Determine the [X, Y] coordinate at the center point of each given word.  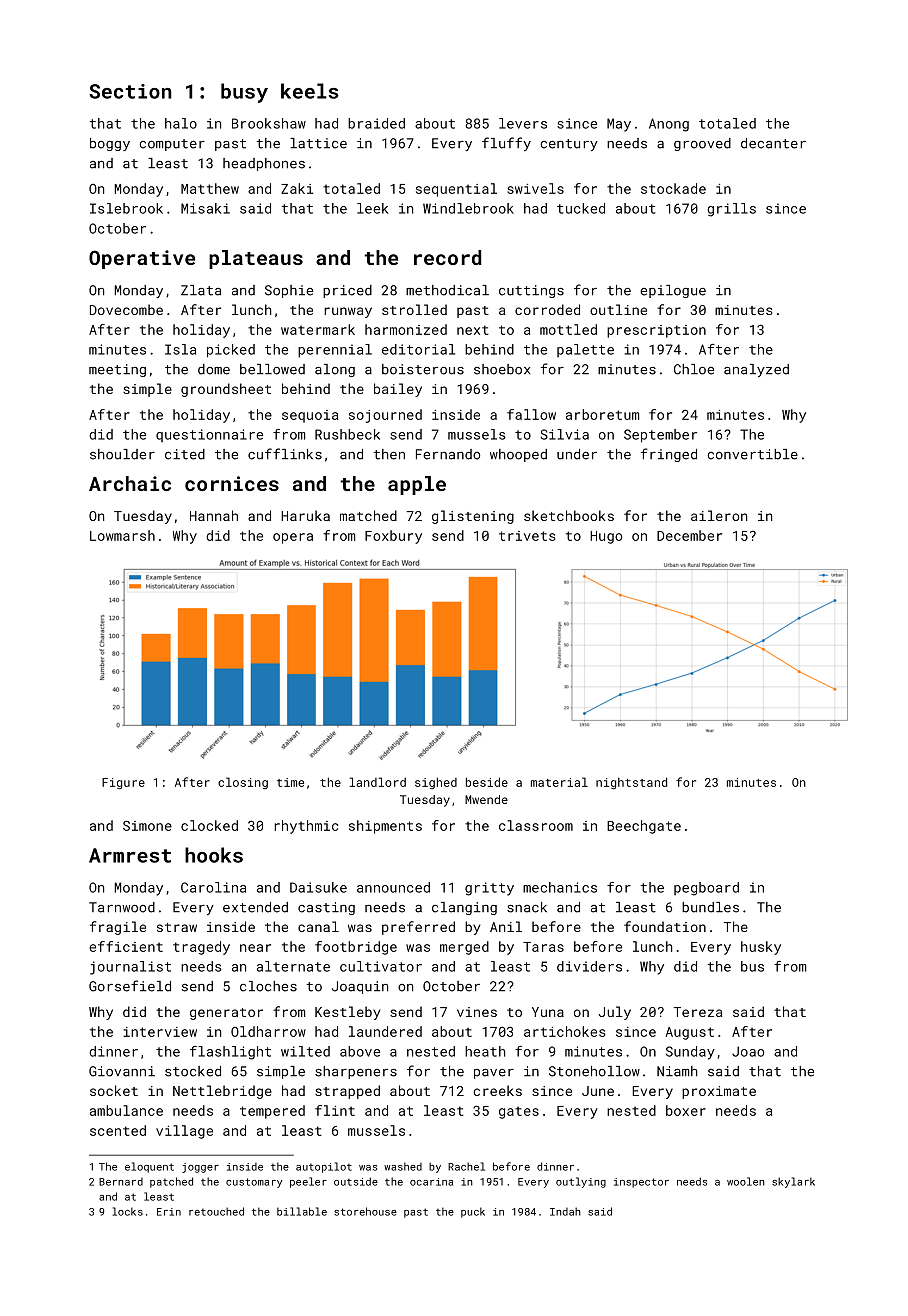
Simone [147, 825]
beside [487, 782]
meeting [117, 370]
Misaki [205, 208]
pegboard [706, 889]
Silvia [564, 434]
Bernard [121, 1182]
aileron [719, 515]
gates [519, 1112]
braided [376, 123]
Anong [669, 125]
